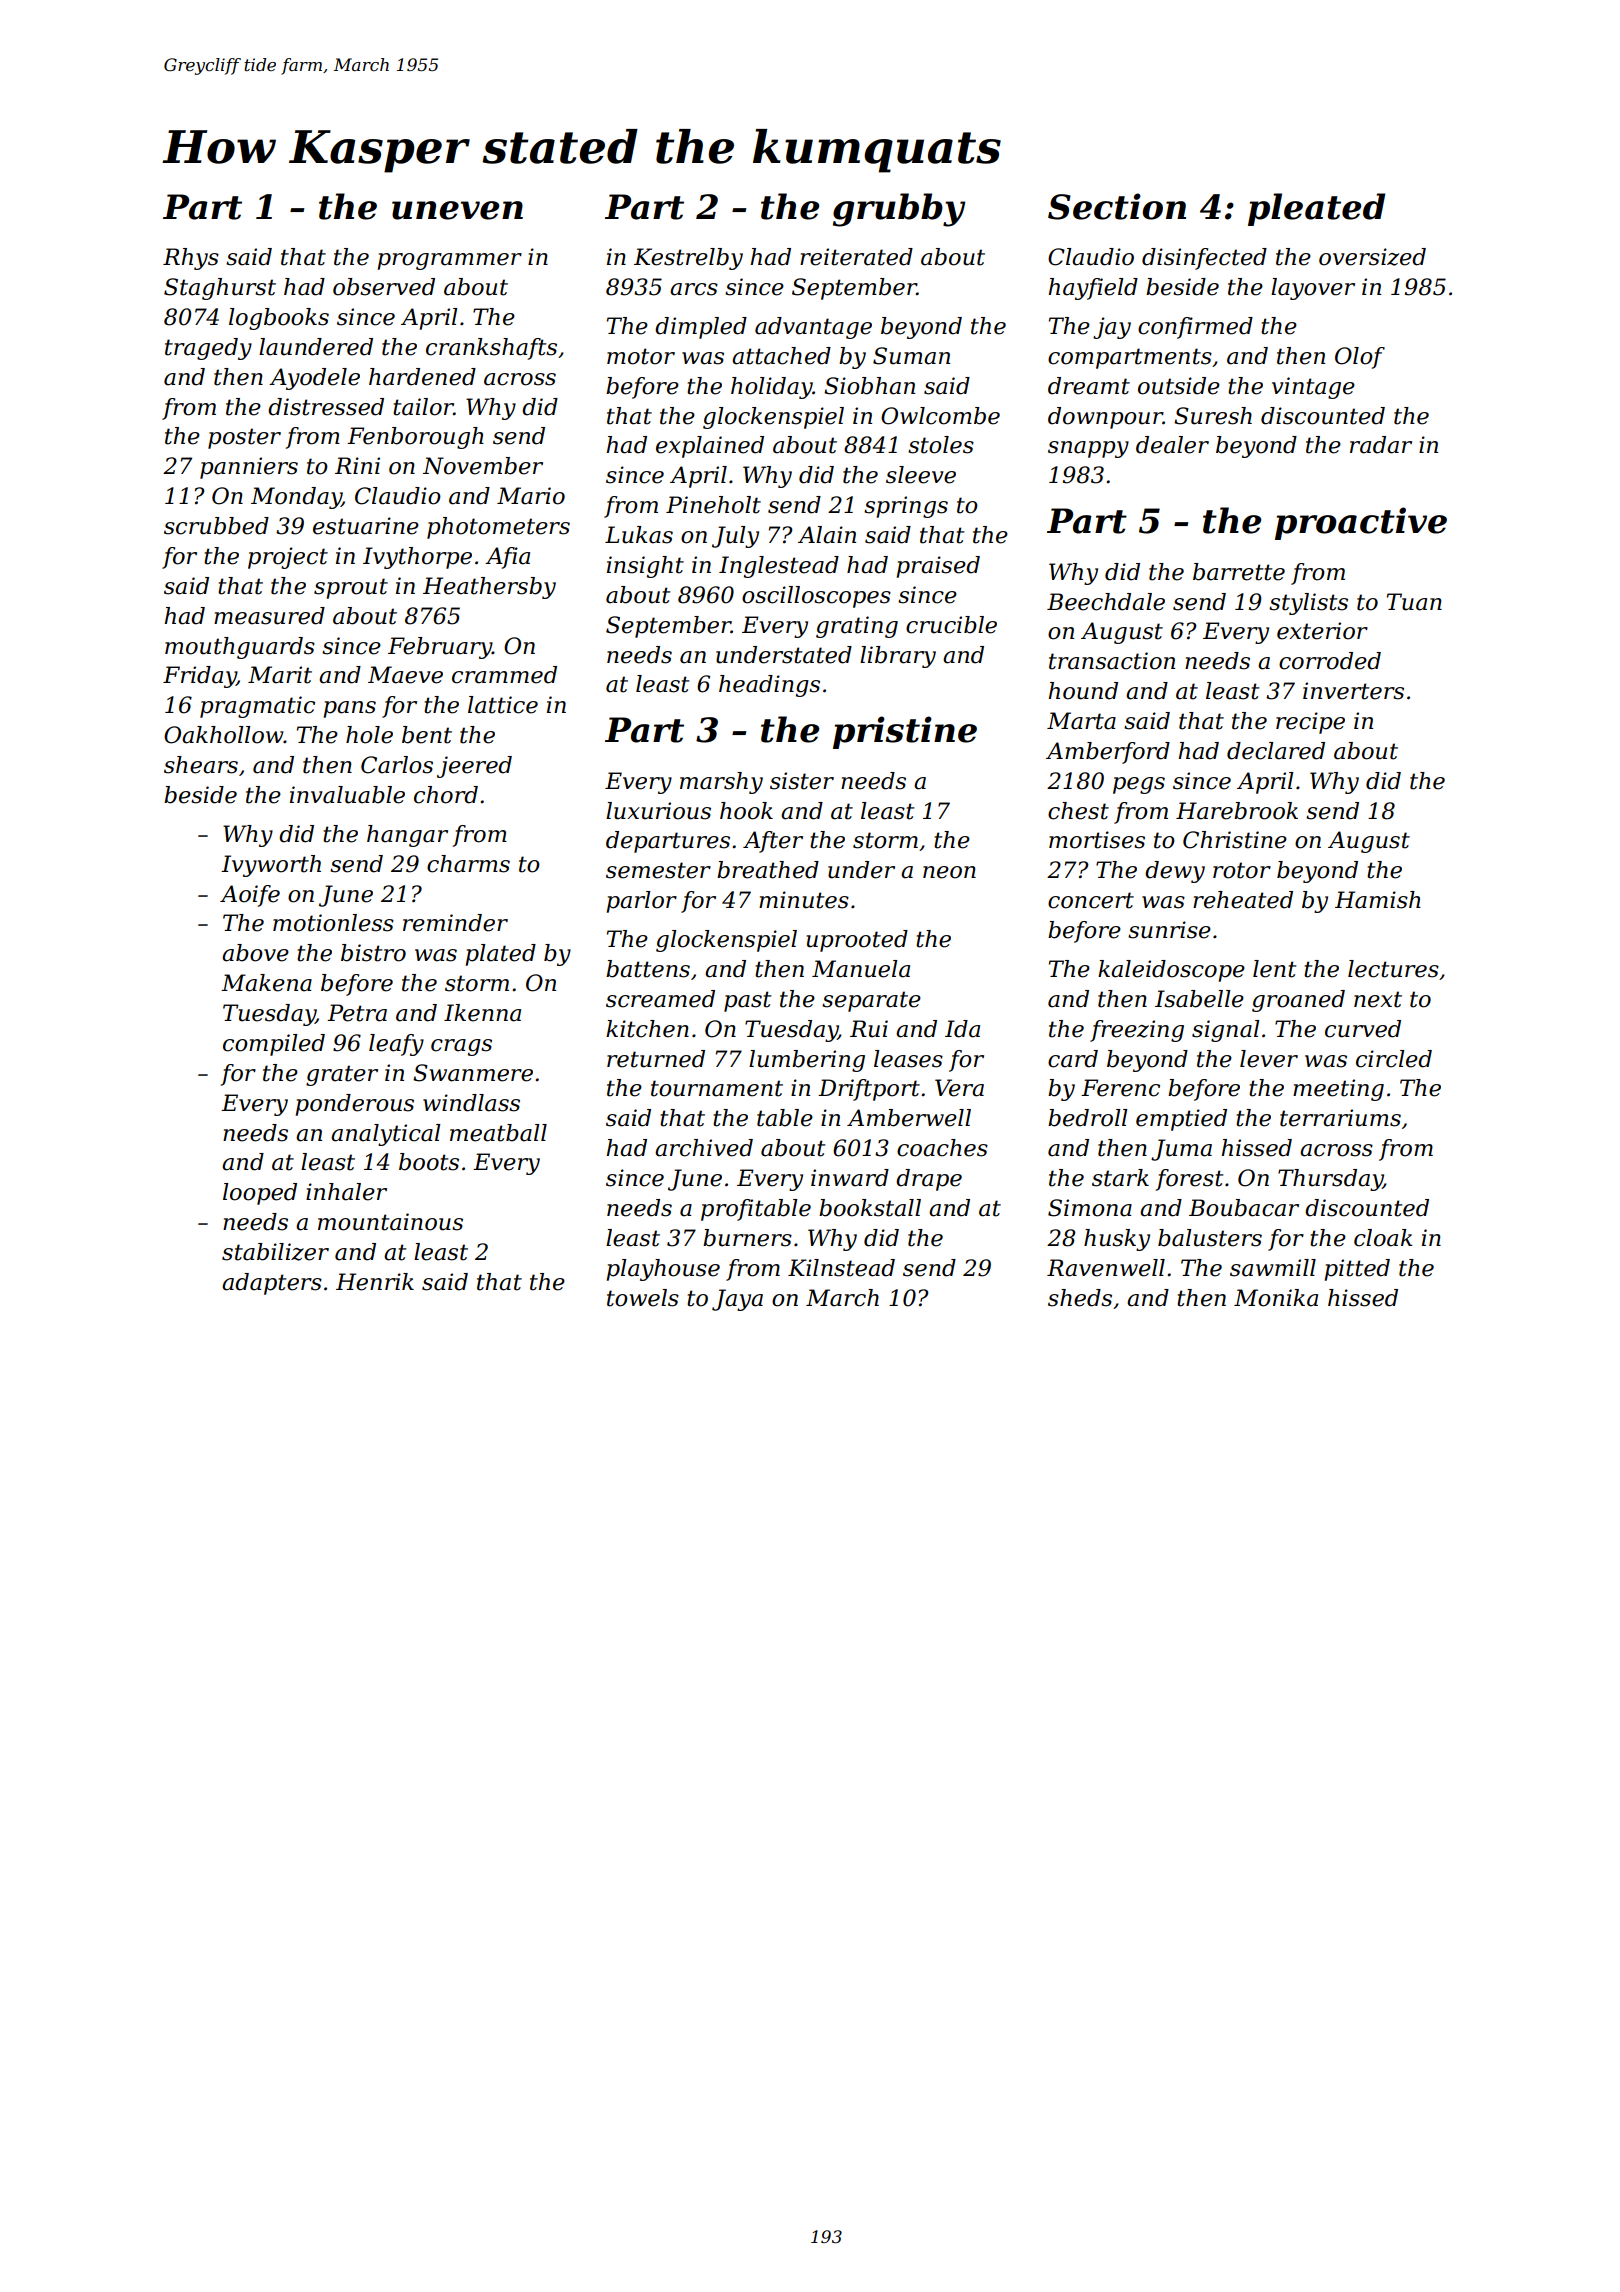  What do you see at coordinates (1378, 900) in the screenshot?
I see `Hamish` at bounding box center [1378, 900].
